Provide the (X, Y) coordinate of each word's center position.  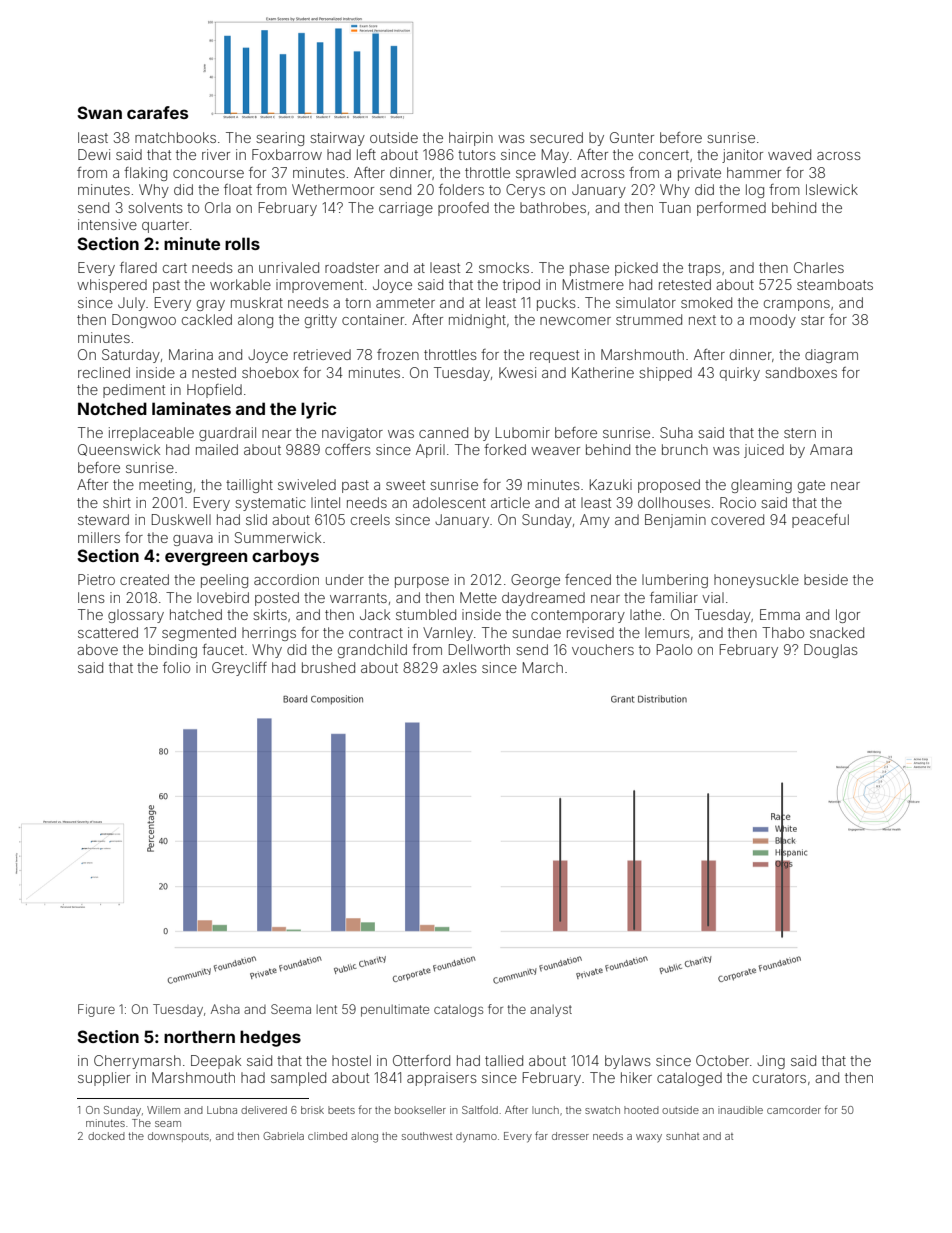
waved (789, 154)
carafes (157, 112)
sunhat (682, 1136)
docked (106, 1136)
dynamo (476, 1137)
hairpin (471, 139)
